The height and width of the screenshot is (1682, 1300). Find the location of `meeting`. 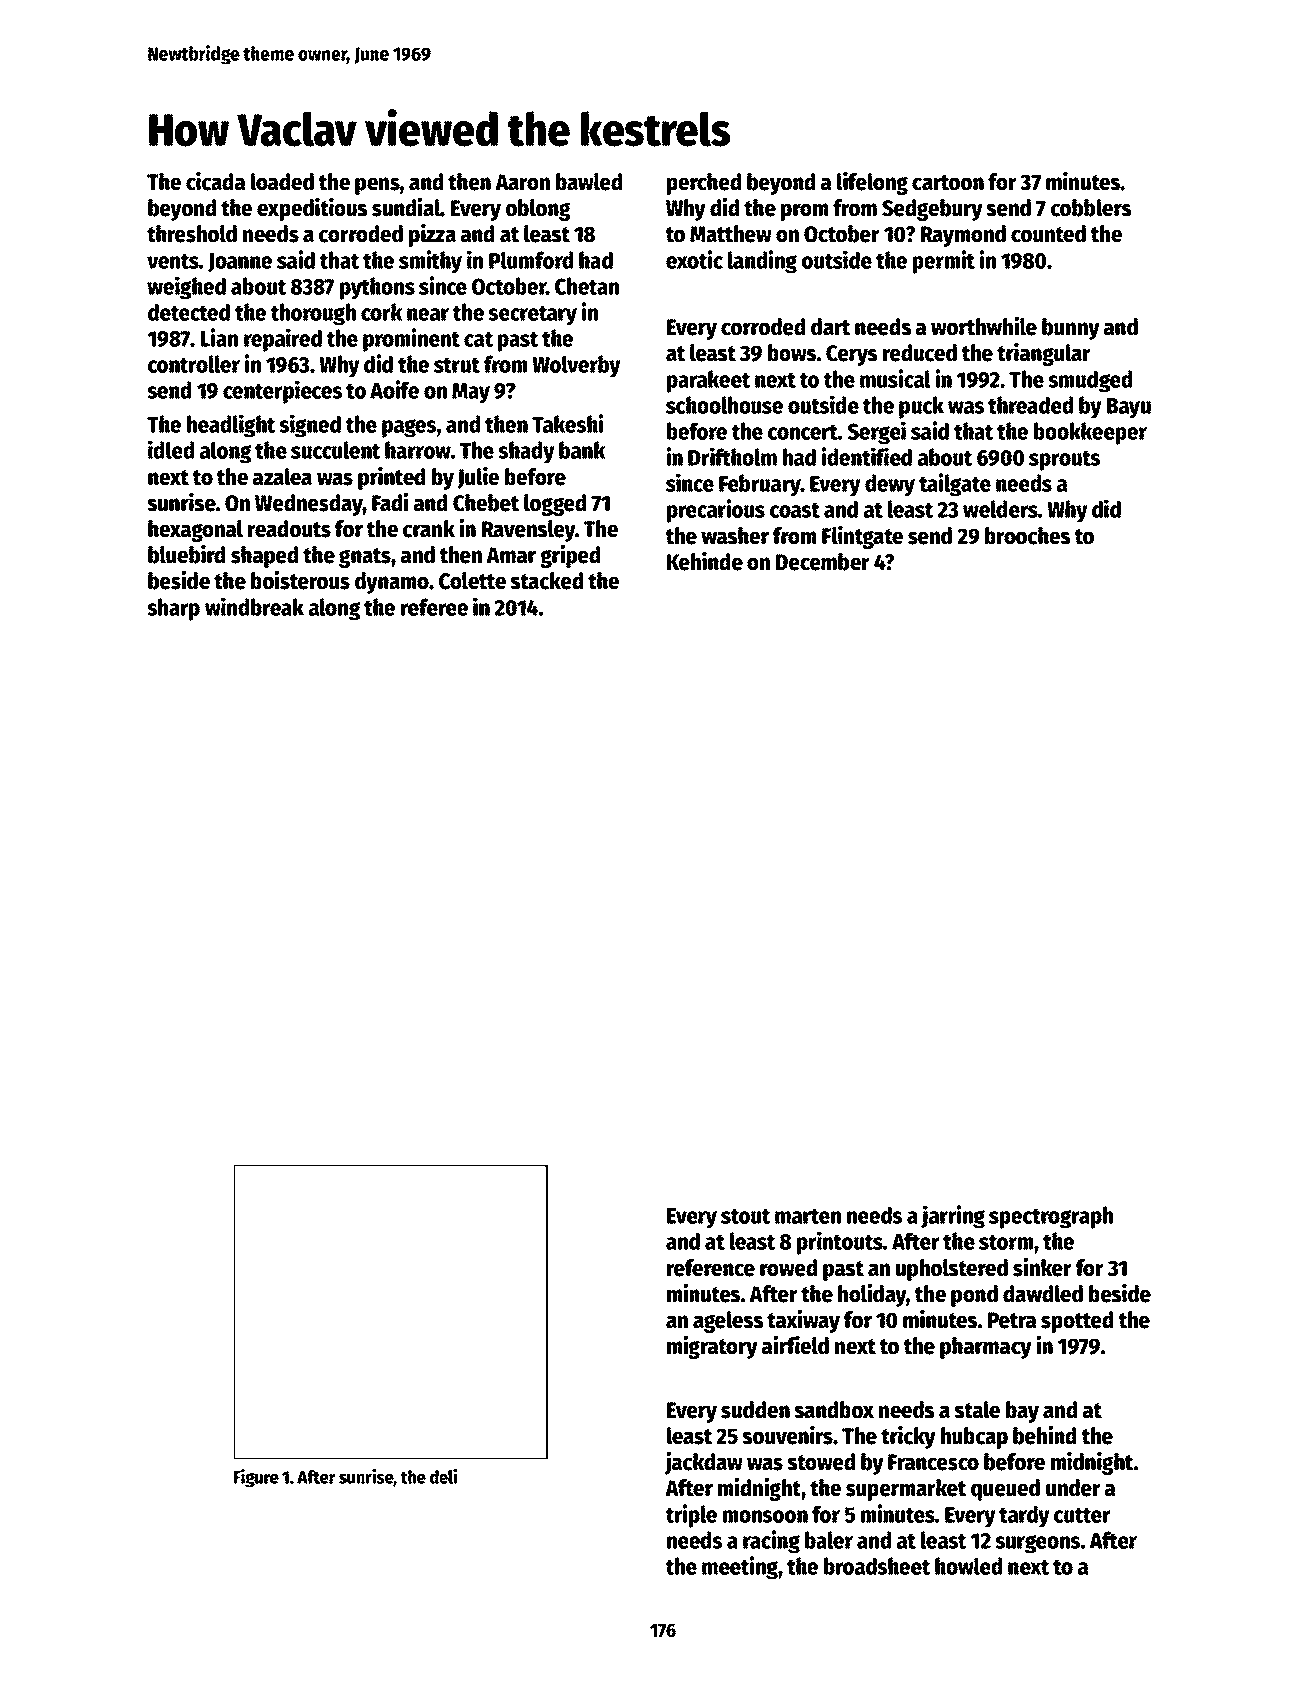

meeting is located at coordinates (740, 1568).
